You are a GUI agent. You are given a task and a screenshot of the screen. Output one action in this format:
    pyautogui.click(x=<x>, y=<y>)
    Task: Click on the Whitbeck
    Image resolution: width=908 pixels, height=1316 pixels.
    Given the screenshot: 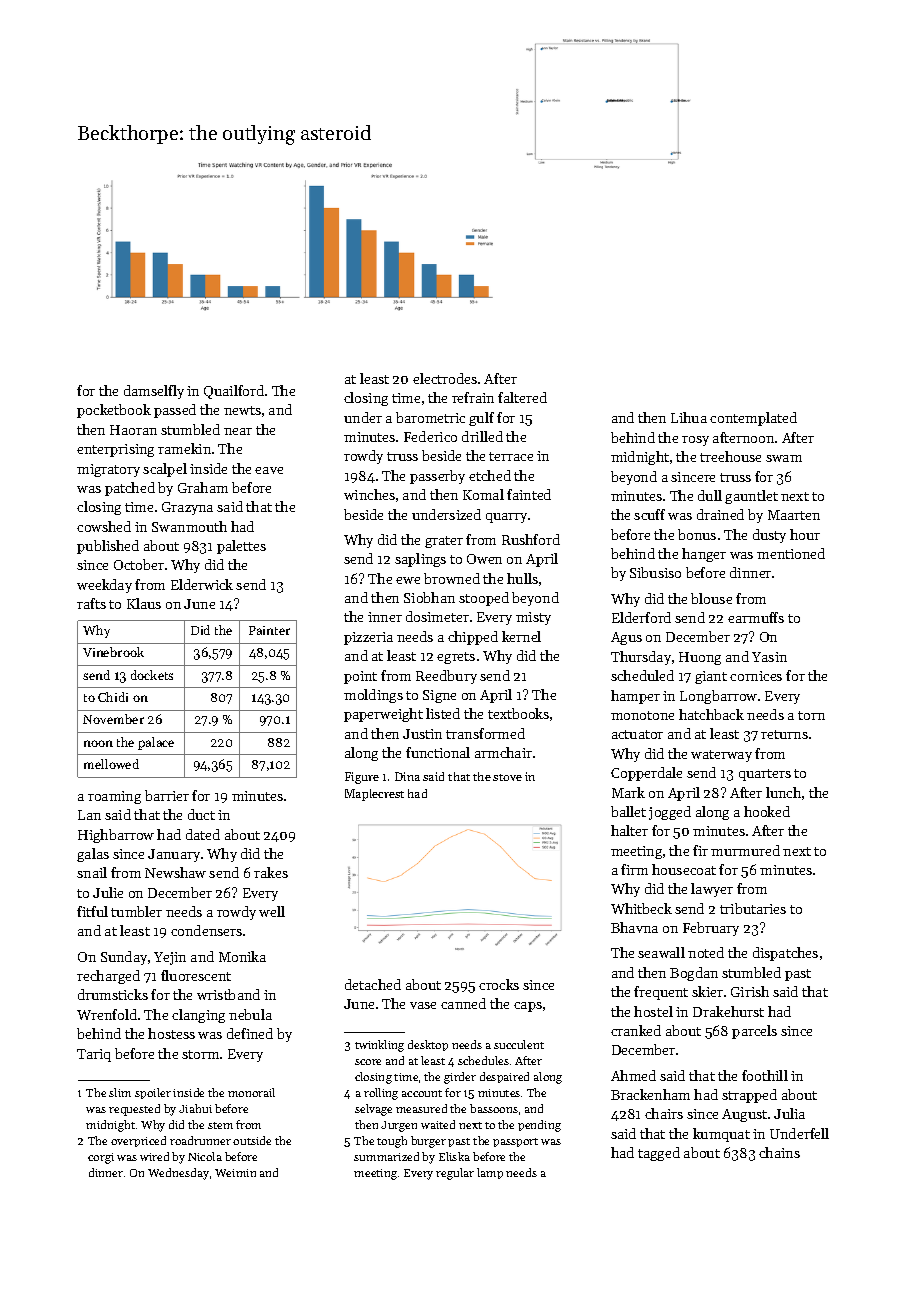 What is the action you would take?
    pyautogui.click(x=641, y=908)
